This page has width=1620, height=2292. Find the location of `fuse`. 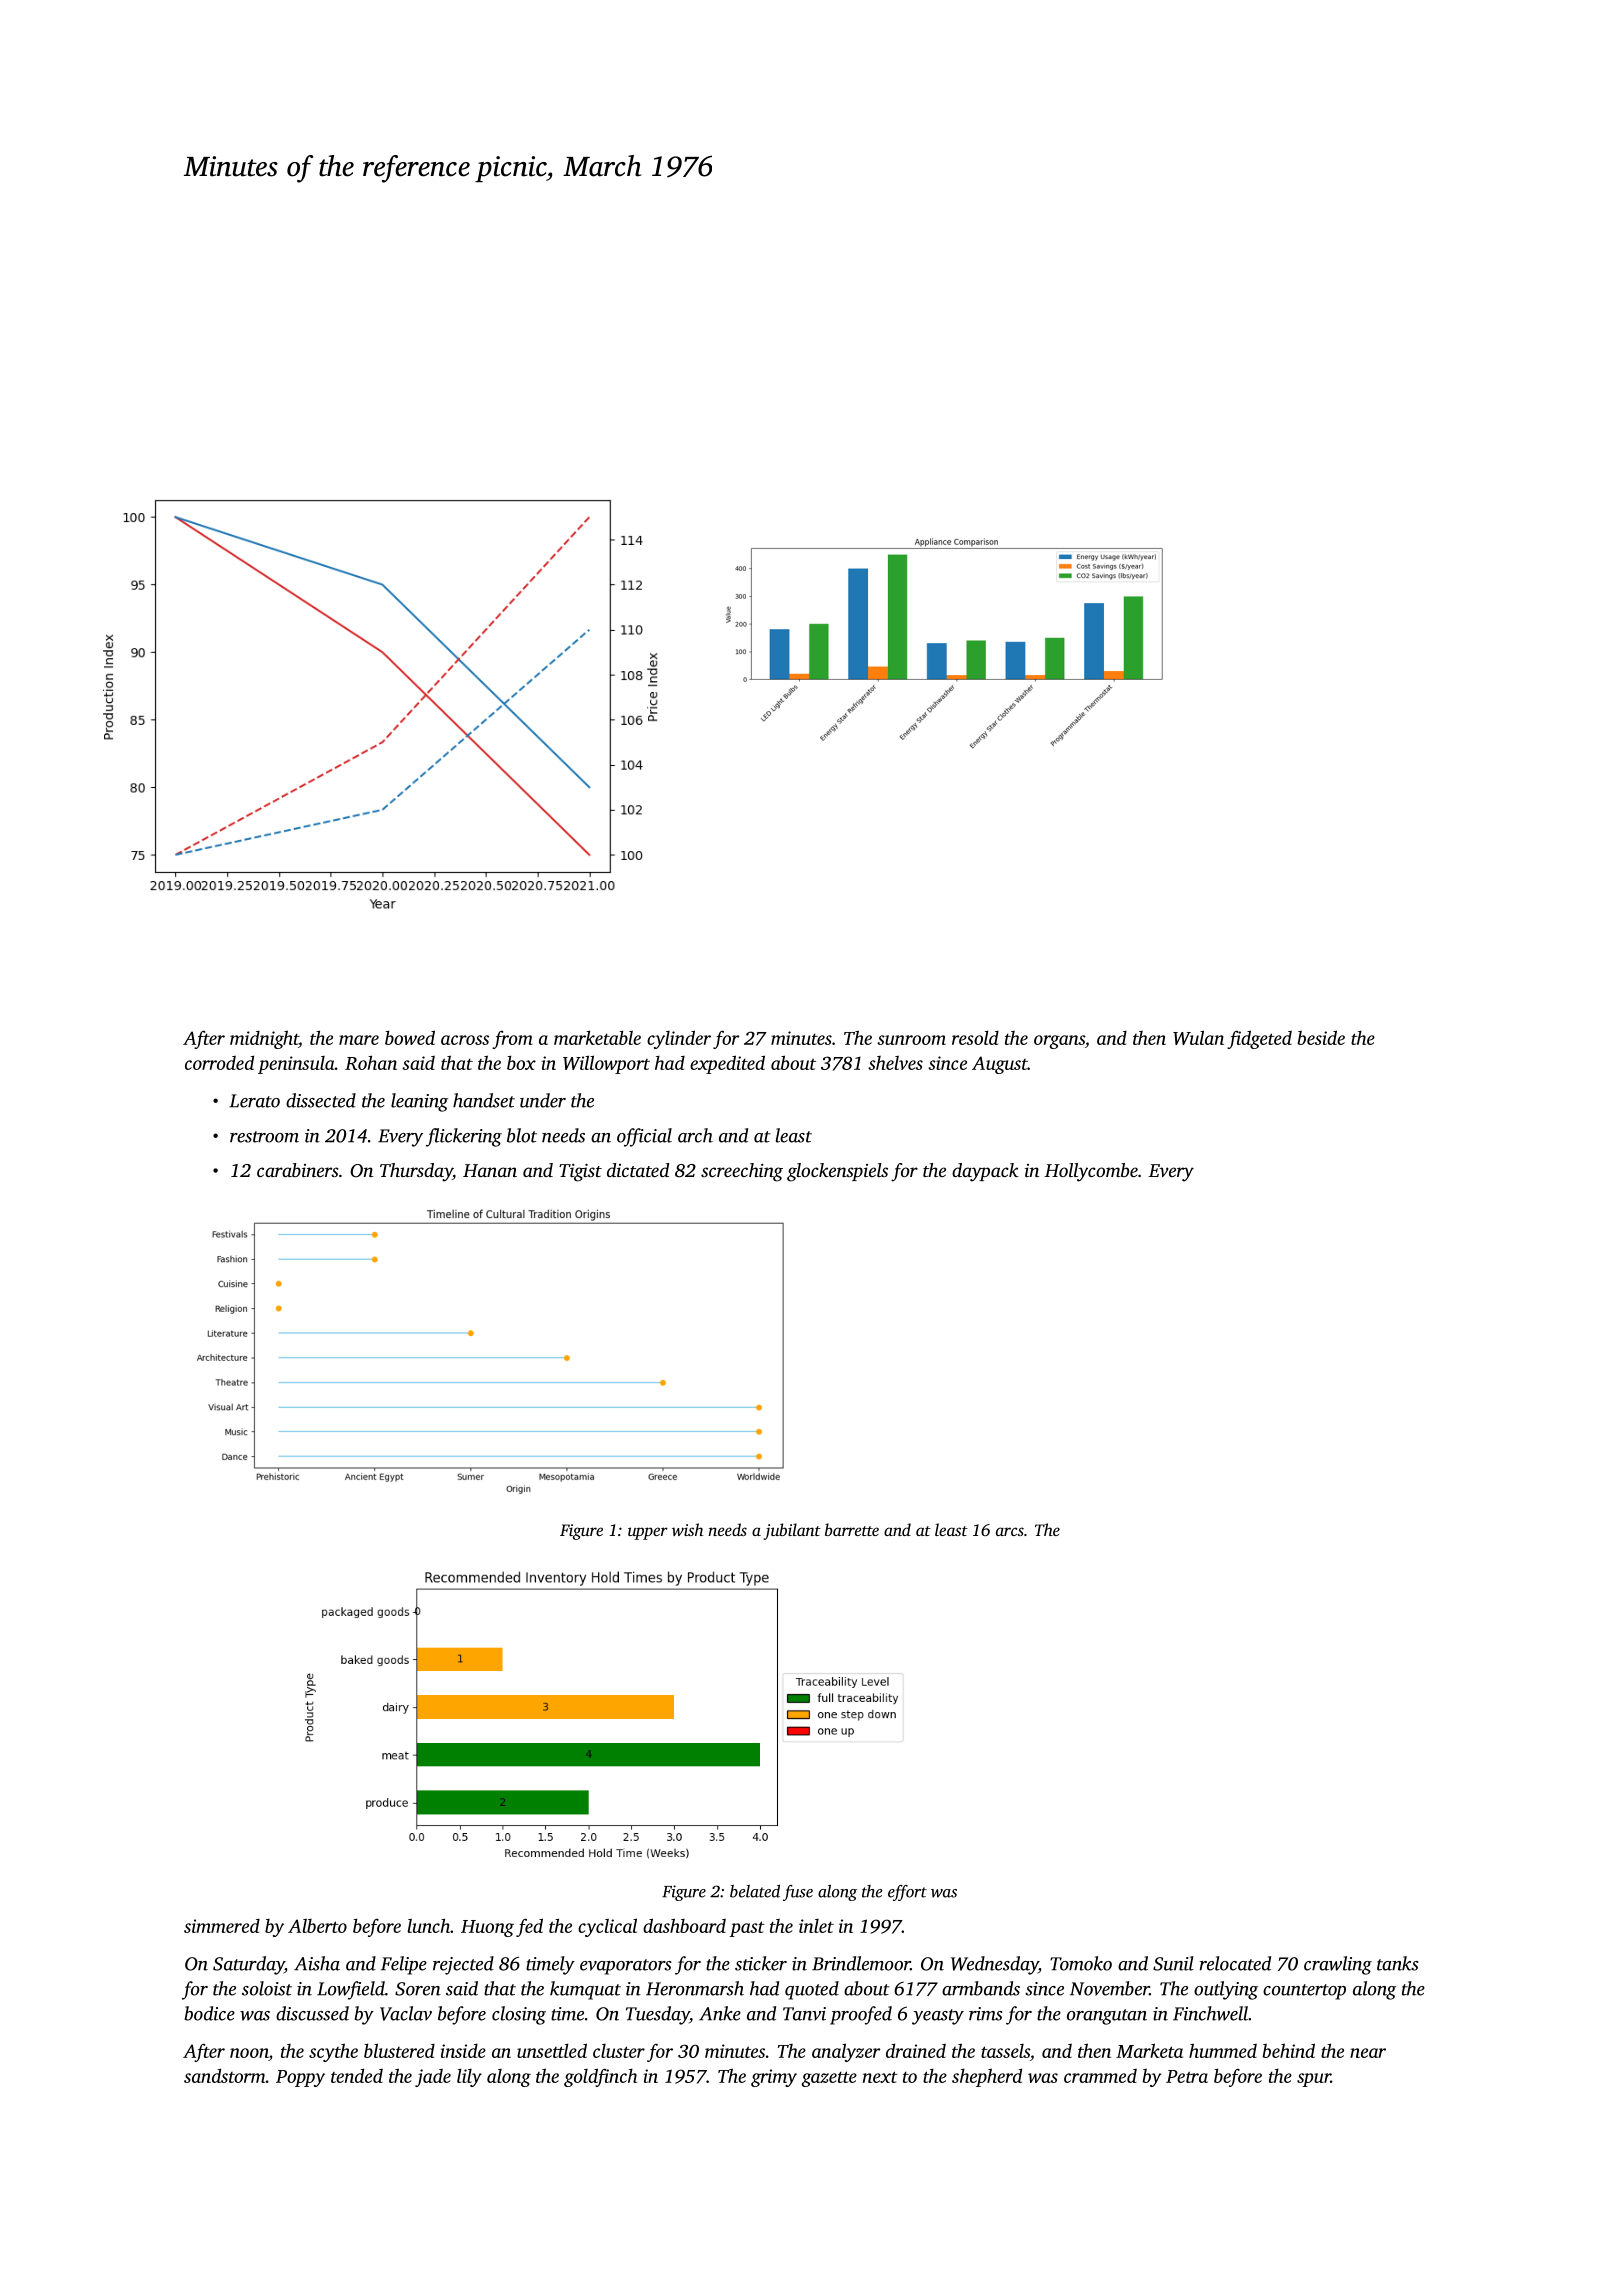

fuse is located at coordinates (798, 1893).
